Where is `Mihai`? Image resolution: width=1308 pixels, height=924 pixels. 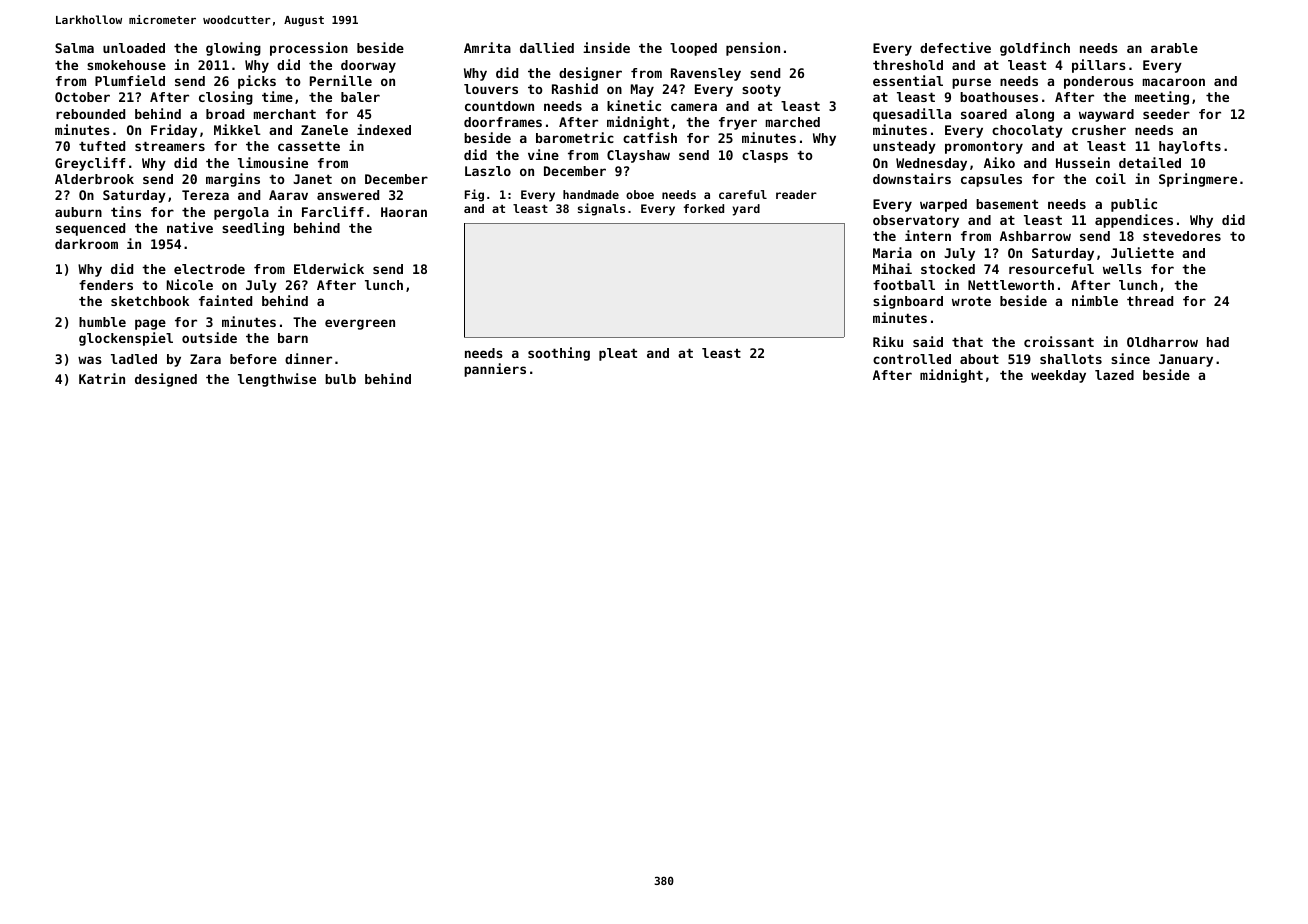
Mihai is located at coordinates (892, 268).
